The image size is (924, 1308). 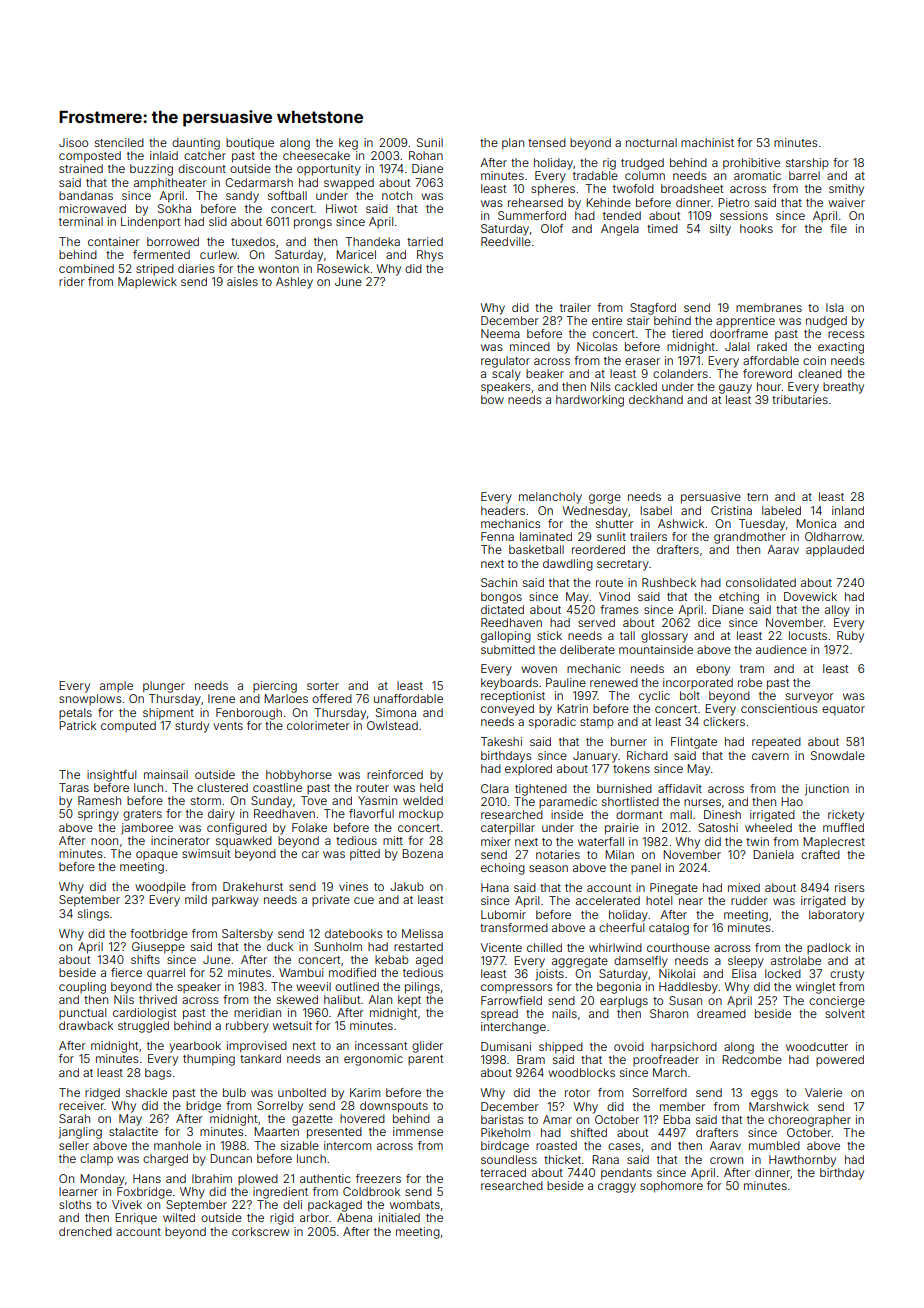 What do you see at coordinates (90, 699) in the page?
I see `snowplows` at bounding box center [90, 699].
